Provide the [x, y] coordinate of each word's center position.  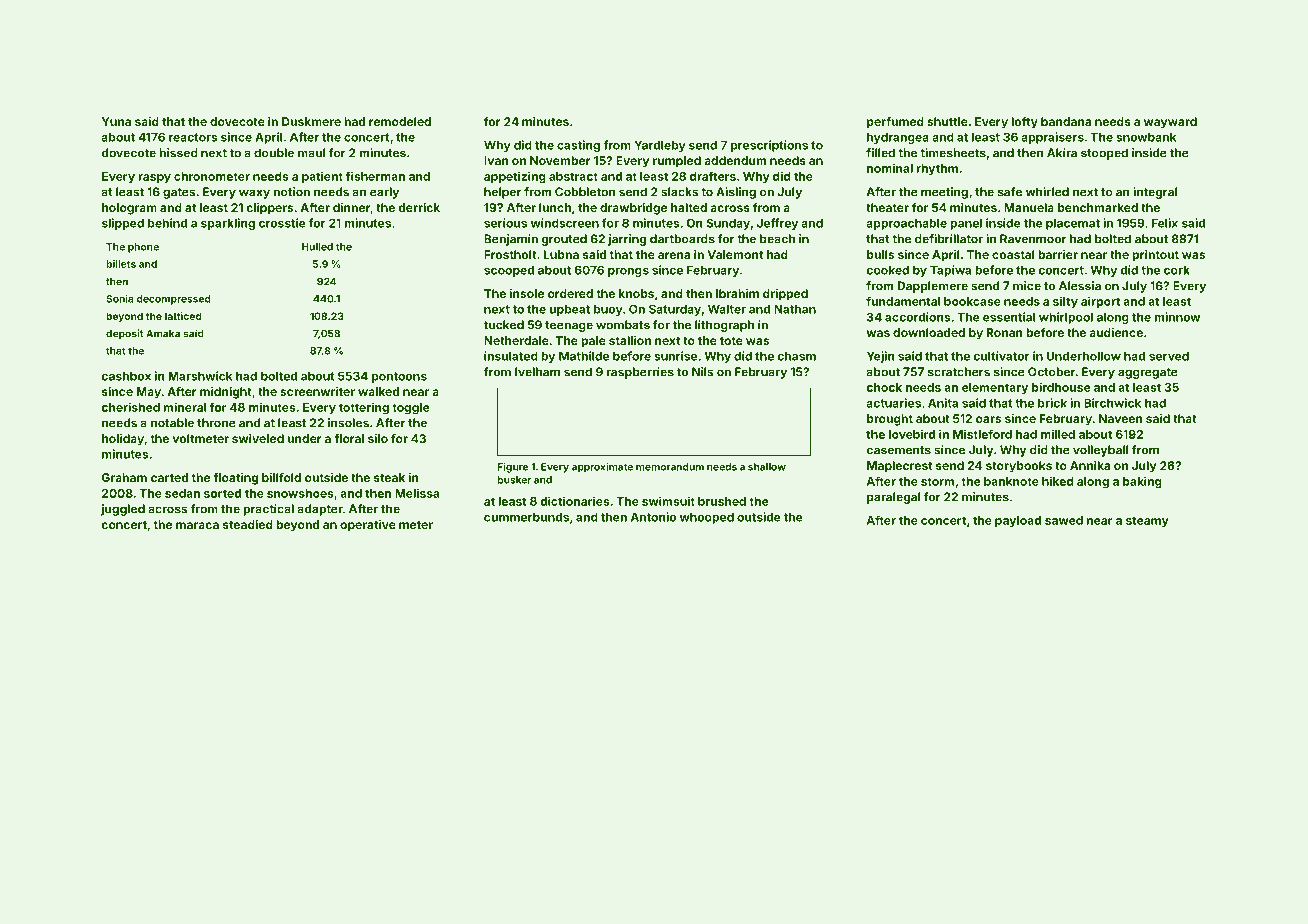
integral [1155, 193]
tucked [504, 325]
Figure [513, 468]
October [1052, 372]
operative [368, 526]
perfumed [895, 123]
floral [349, 438]
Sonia [120, 299]
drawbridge [633, 209]
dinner [351, 207]
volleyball [1101, 451]
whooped [707, 518]
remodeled [400, 121]
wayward [1170, 123]
